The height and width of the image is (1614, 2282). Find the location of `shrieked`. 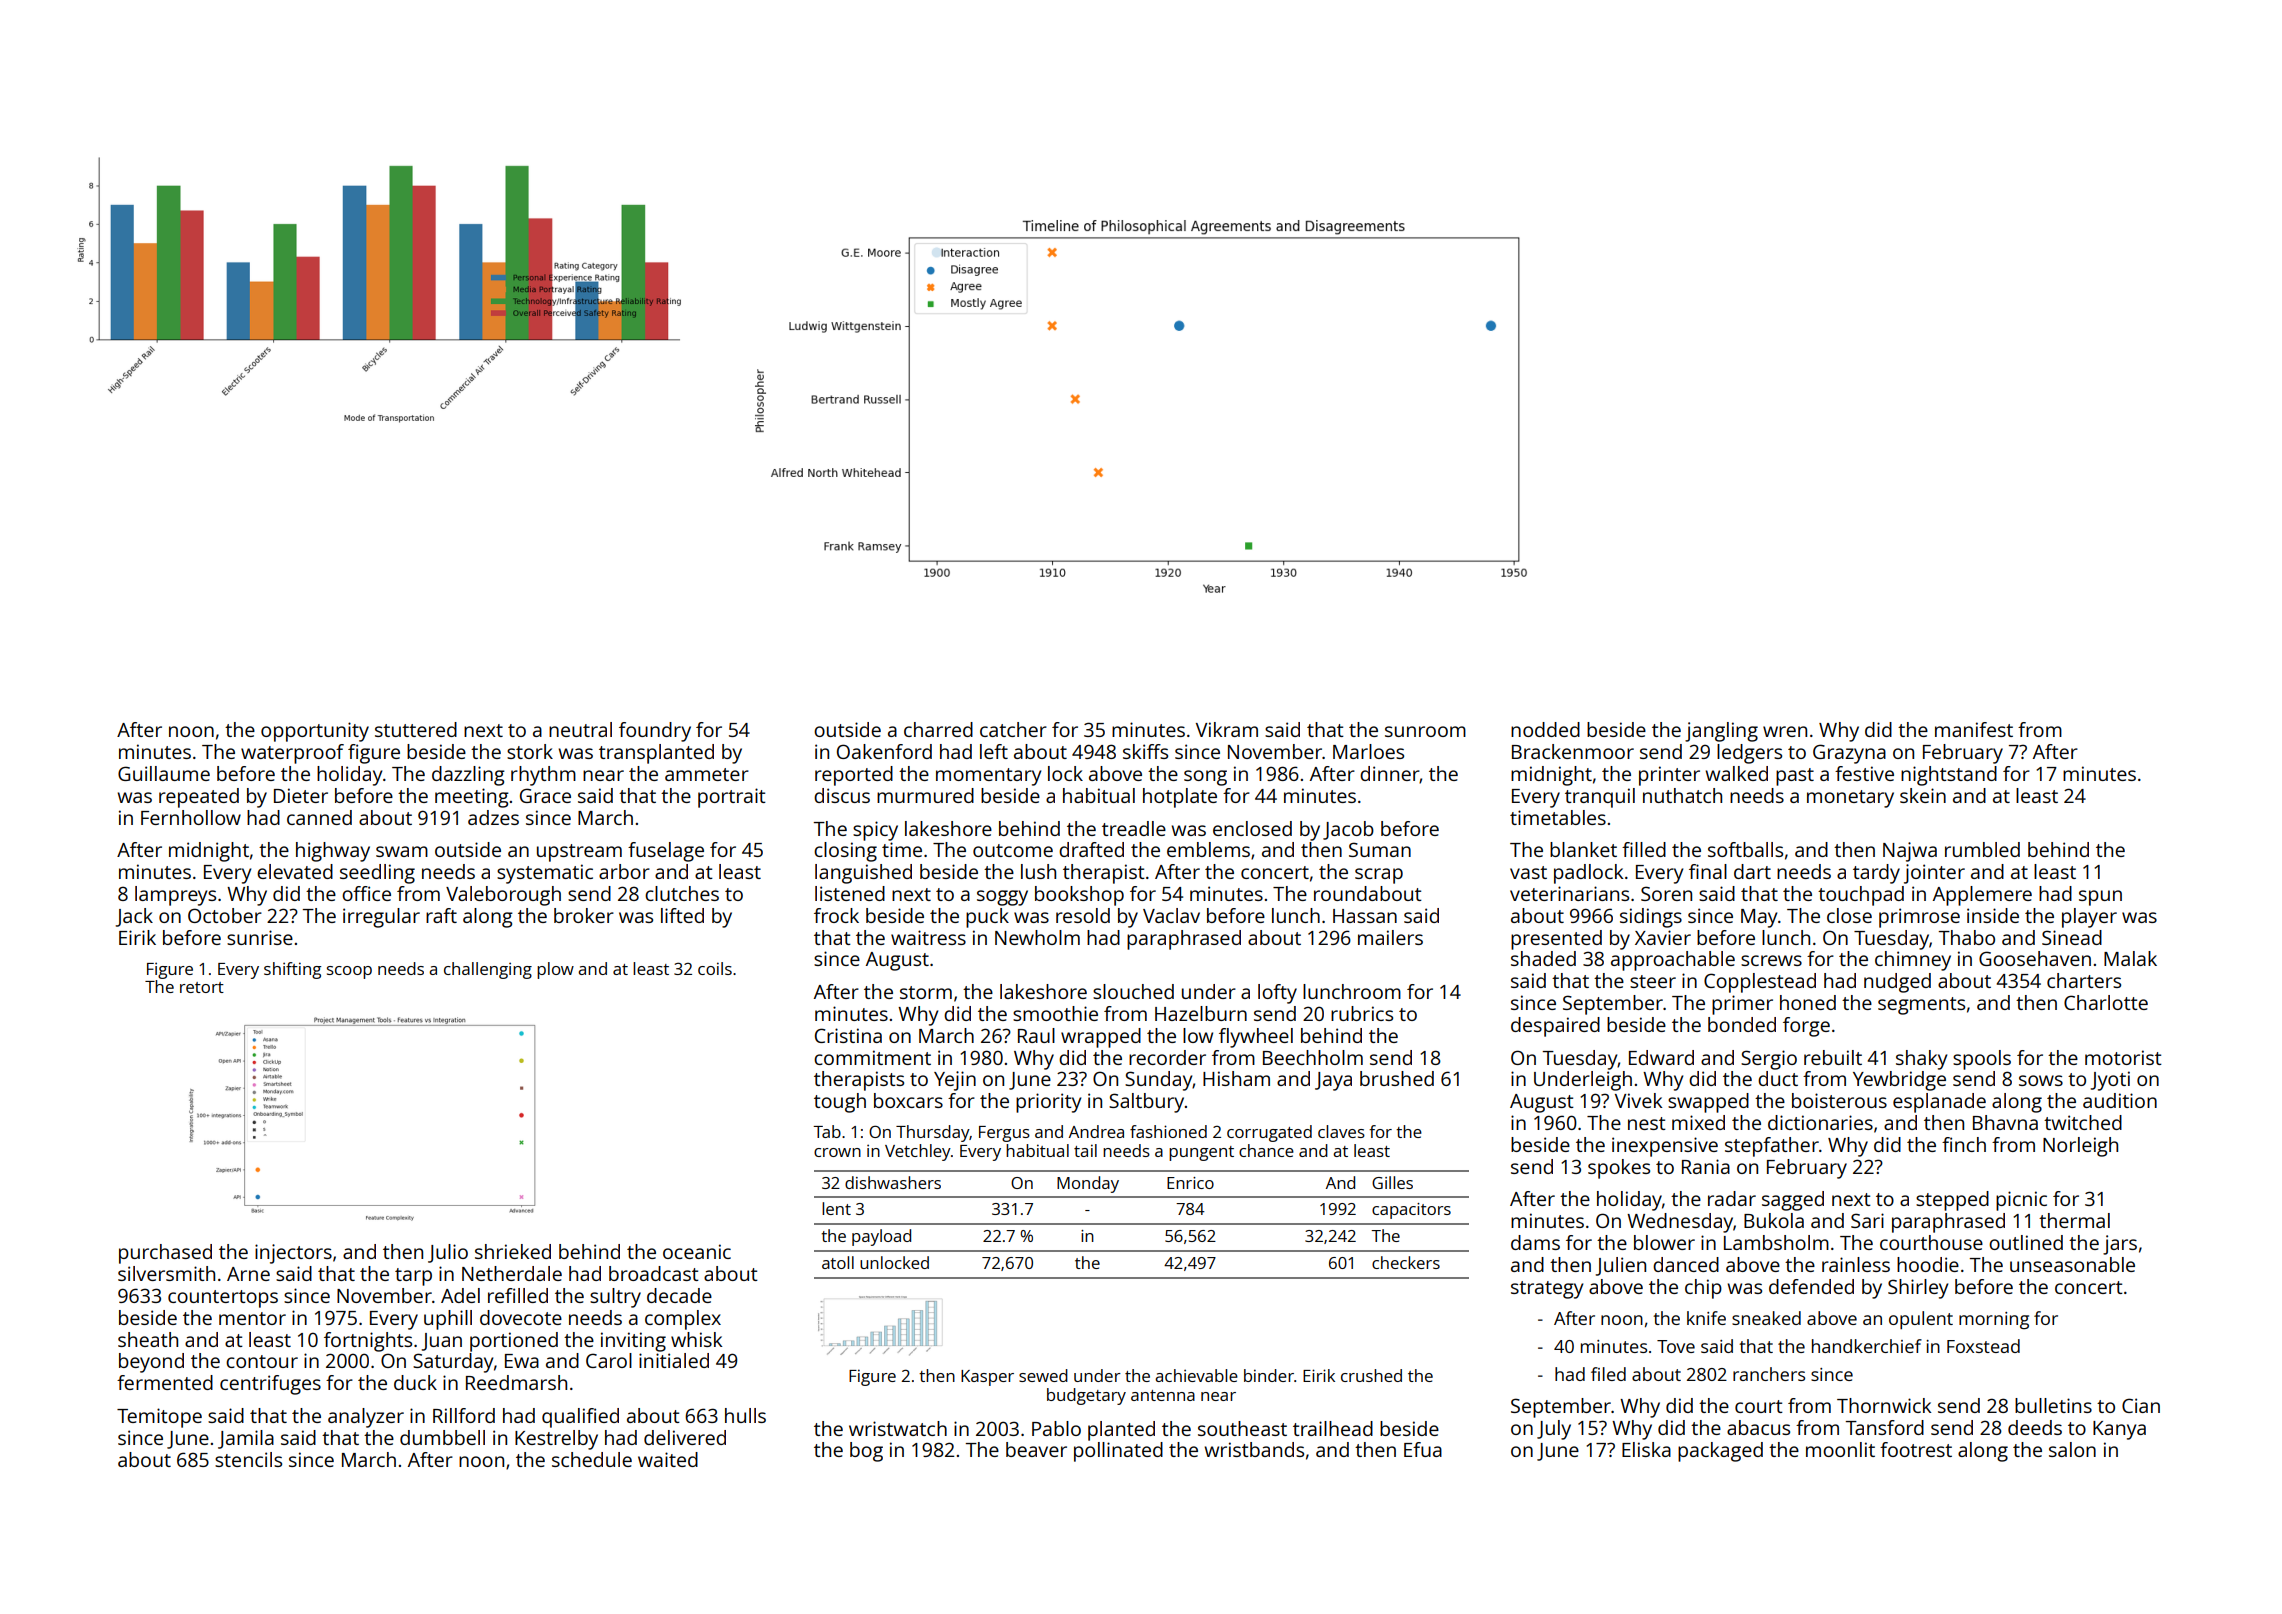

shrieked is located at coordinates (513, 1251).
